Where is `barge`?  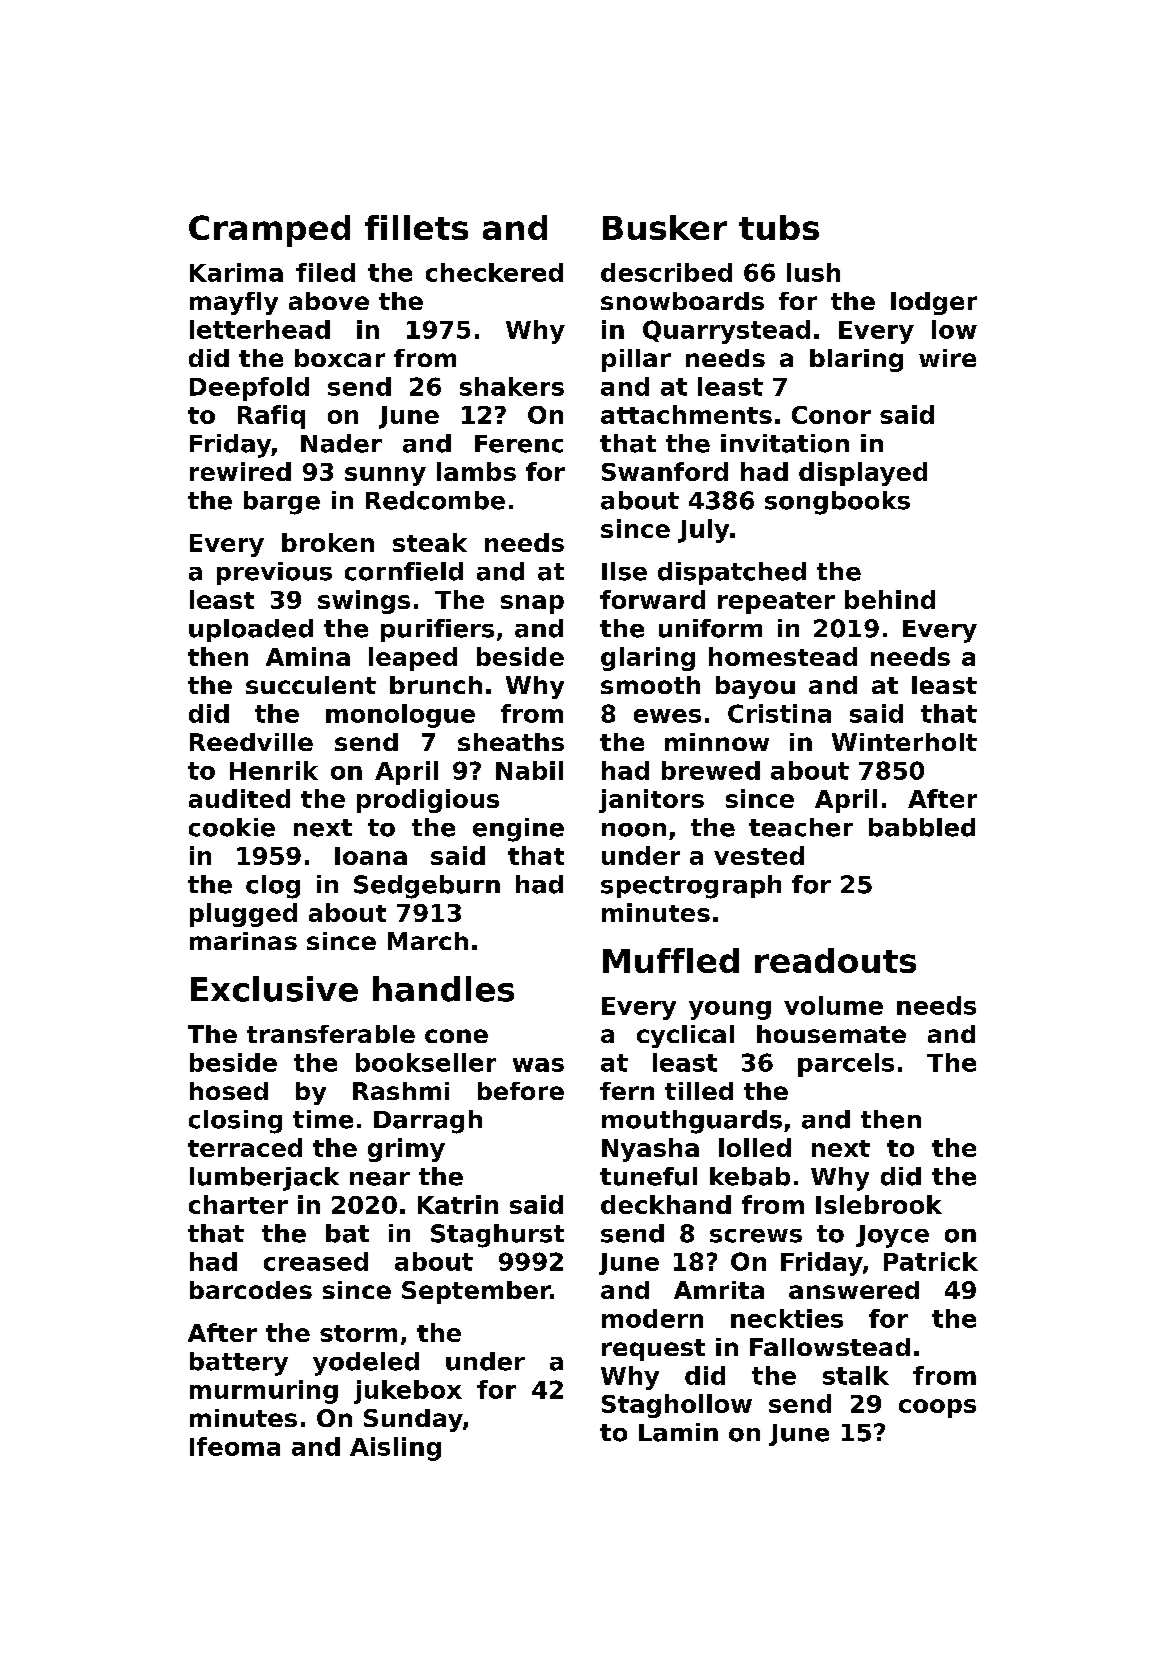 barge is located at coordinates (282, 503).
